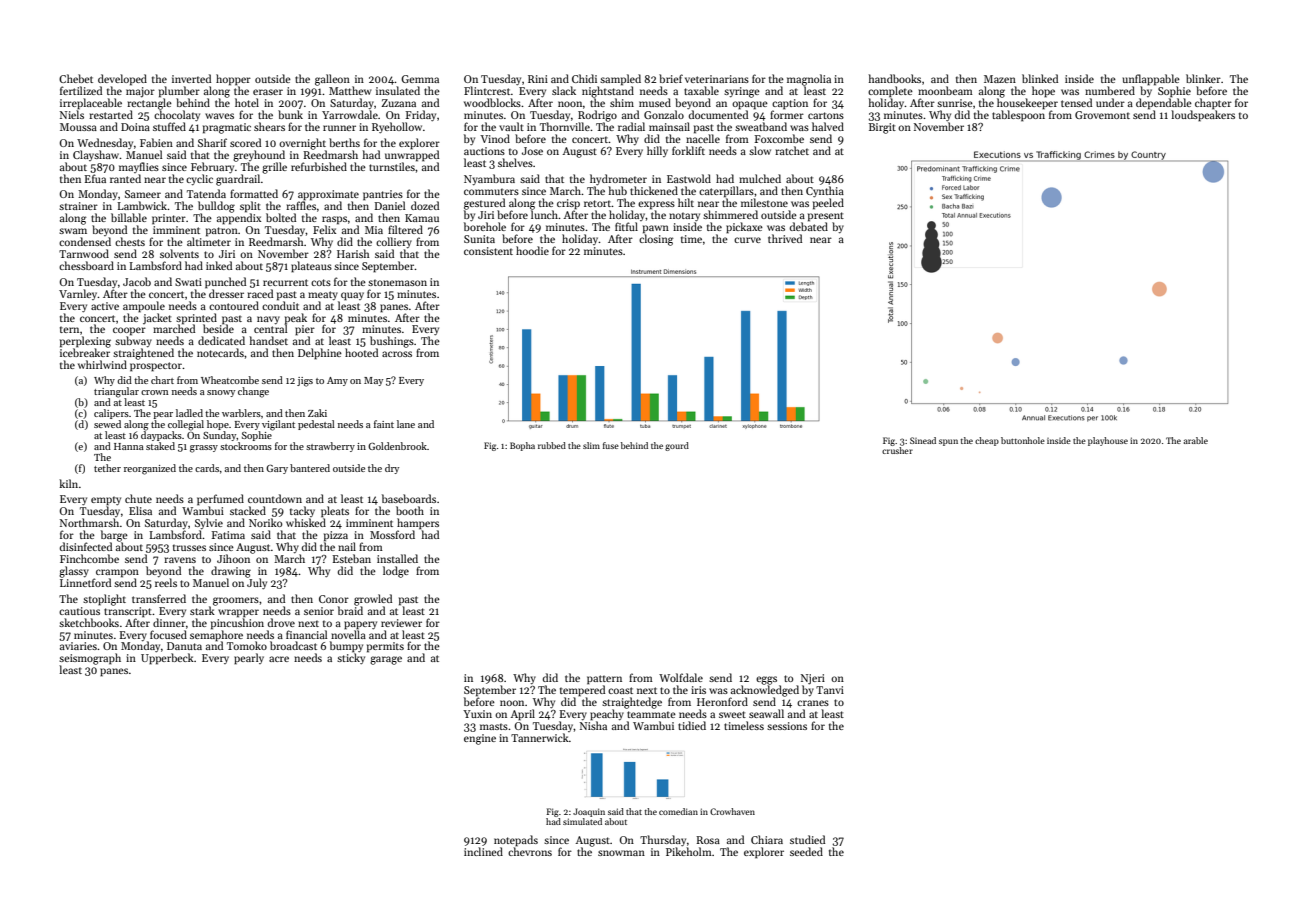 The height and width of the image is (924, 1308). I want to click on arable, so click(1196, 440).
